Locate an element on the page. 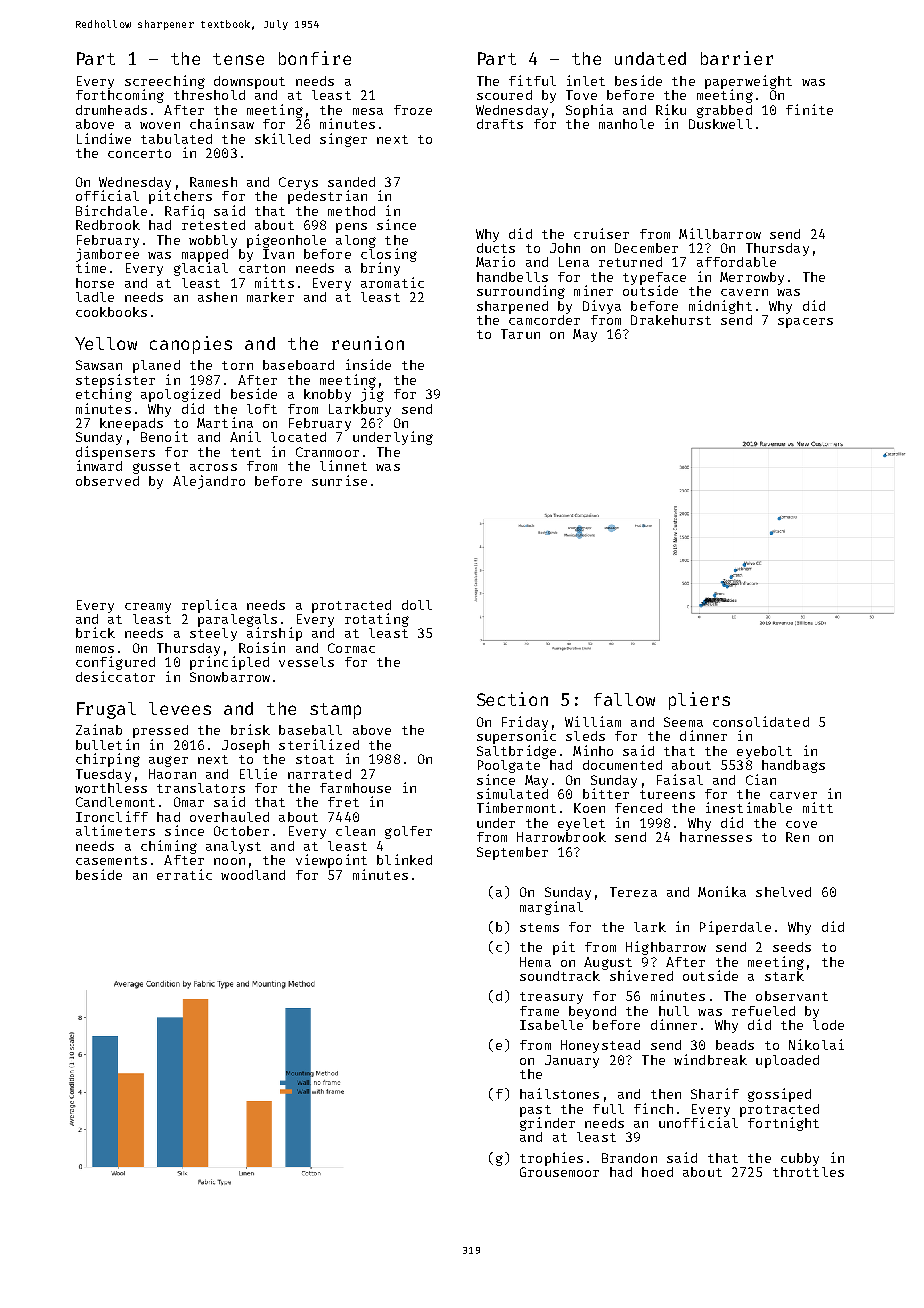  Duskwell is located at coordinates (720, 124).
